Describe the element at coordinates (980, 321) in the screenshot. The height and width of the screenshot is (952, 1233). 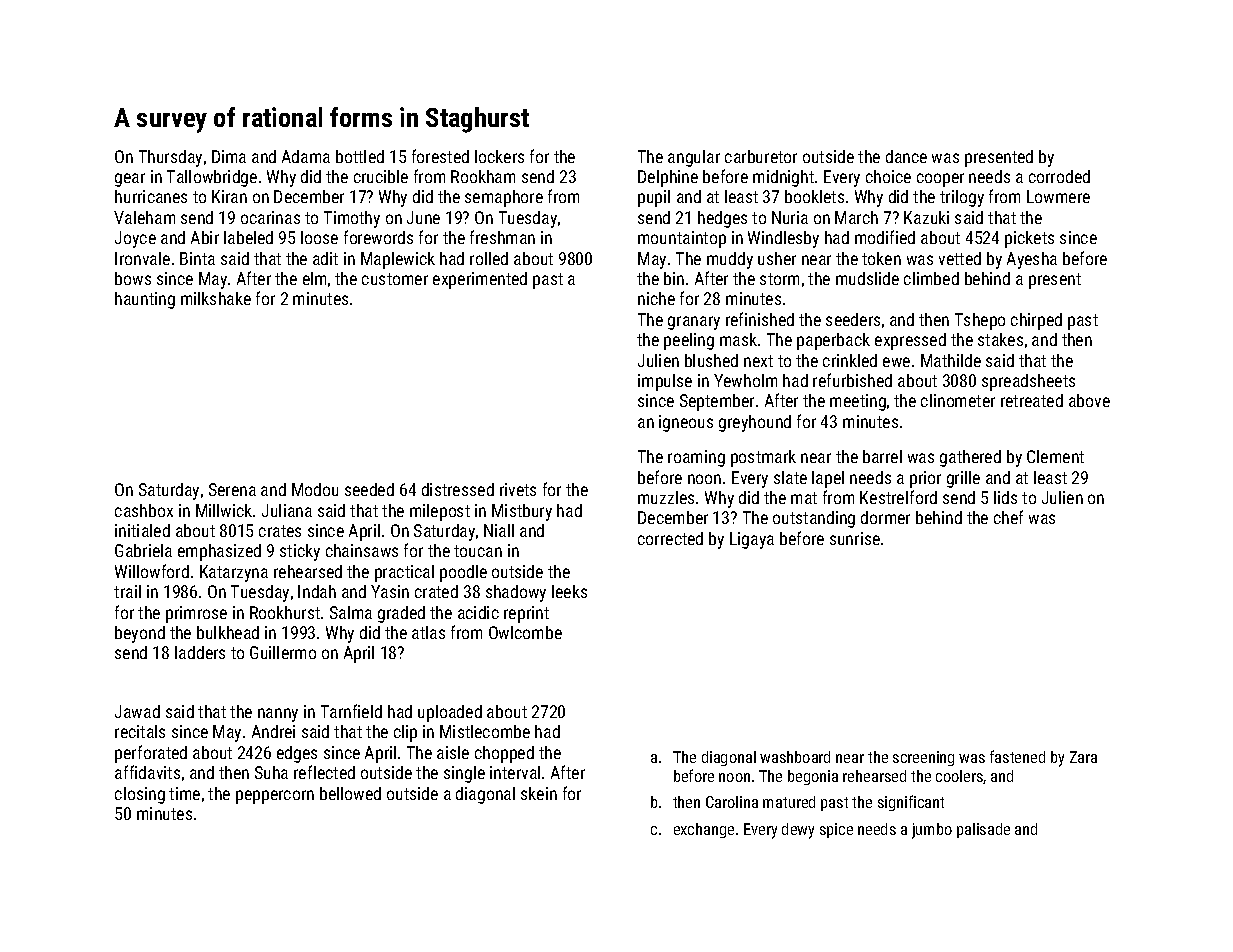
I see `Tshepo` at that location.
